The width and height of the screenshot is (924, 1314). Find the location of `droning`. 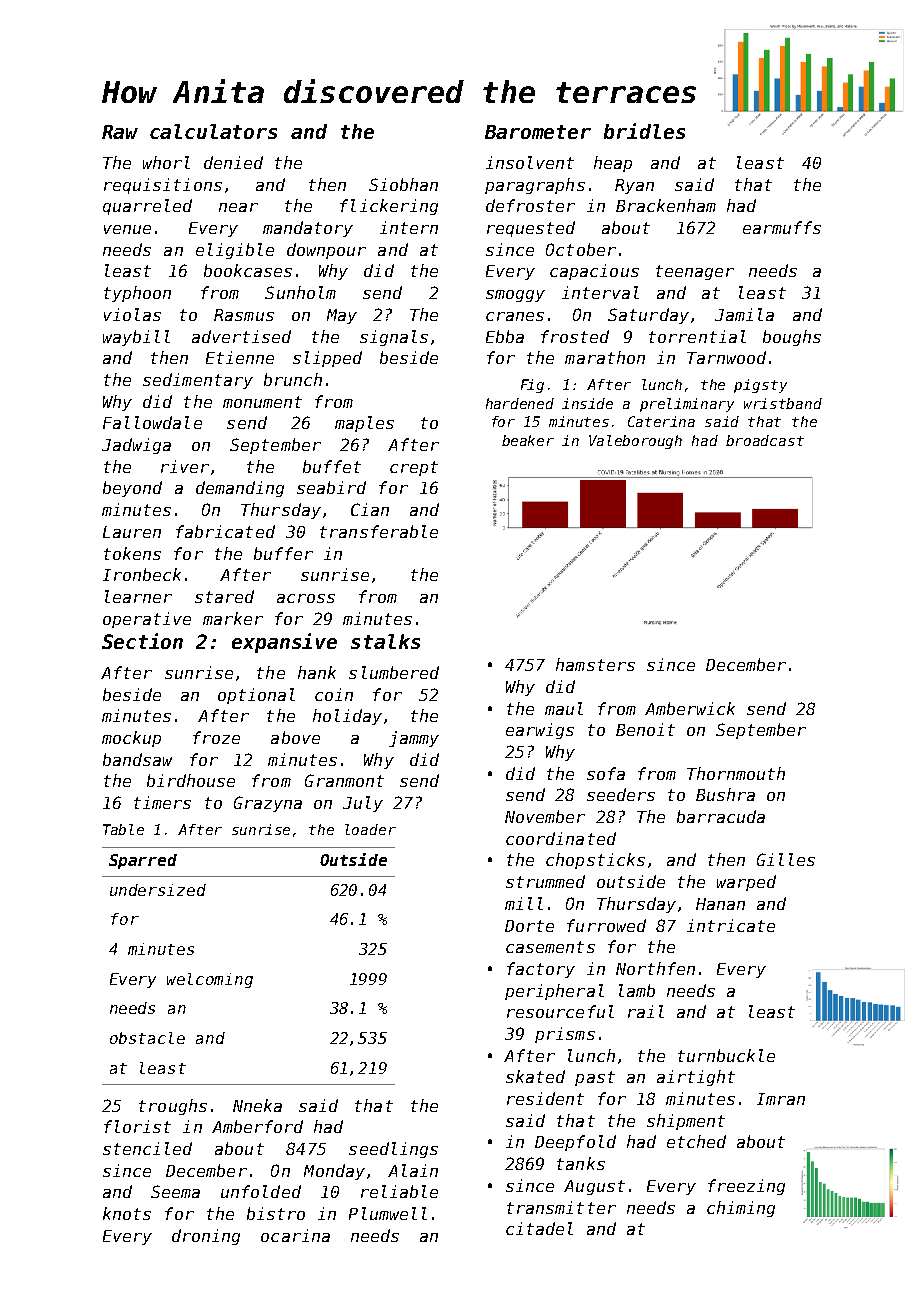

droning is located at coordinates (206, 1237).
